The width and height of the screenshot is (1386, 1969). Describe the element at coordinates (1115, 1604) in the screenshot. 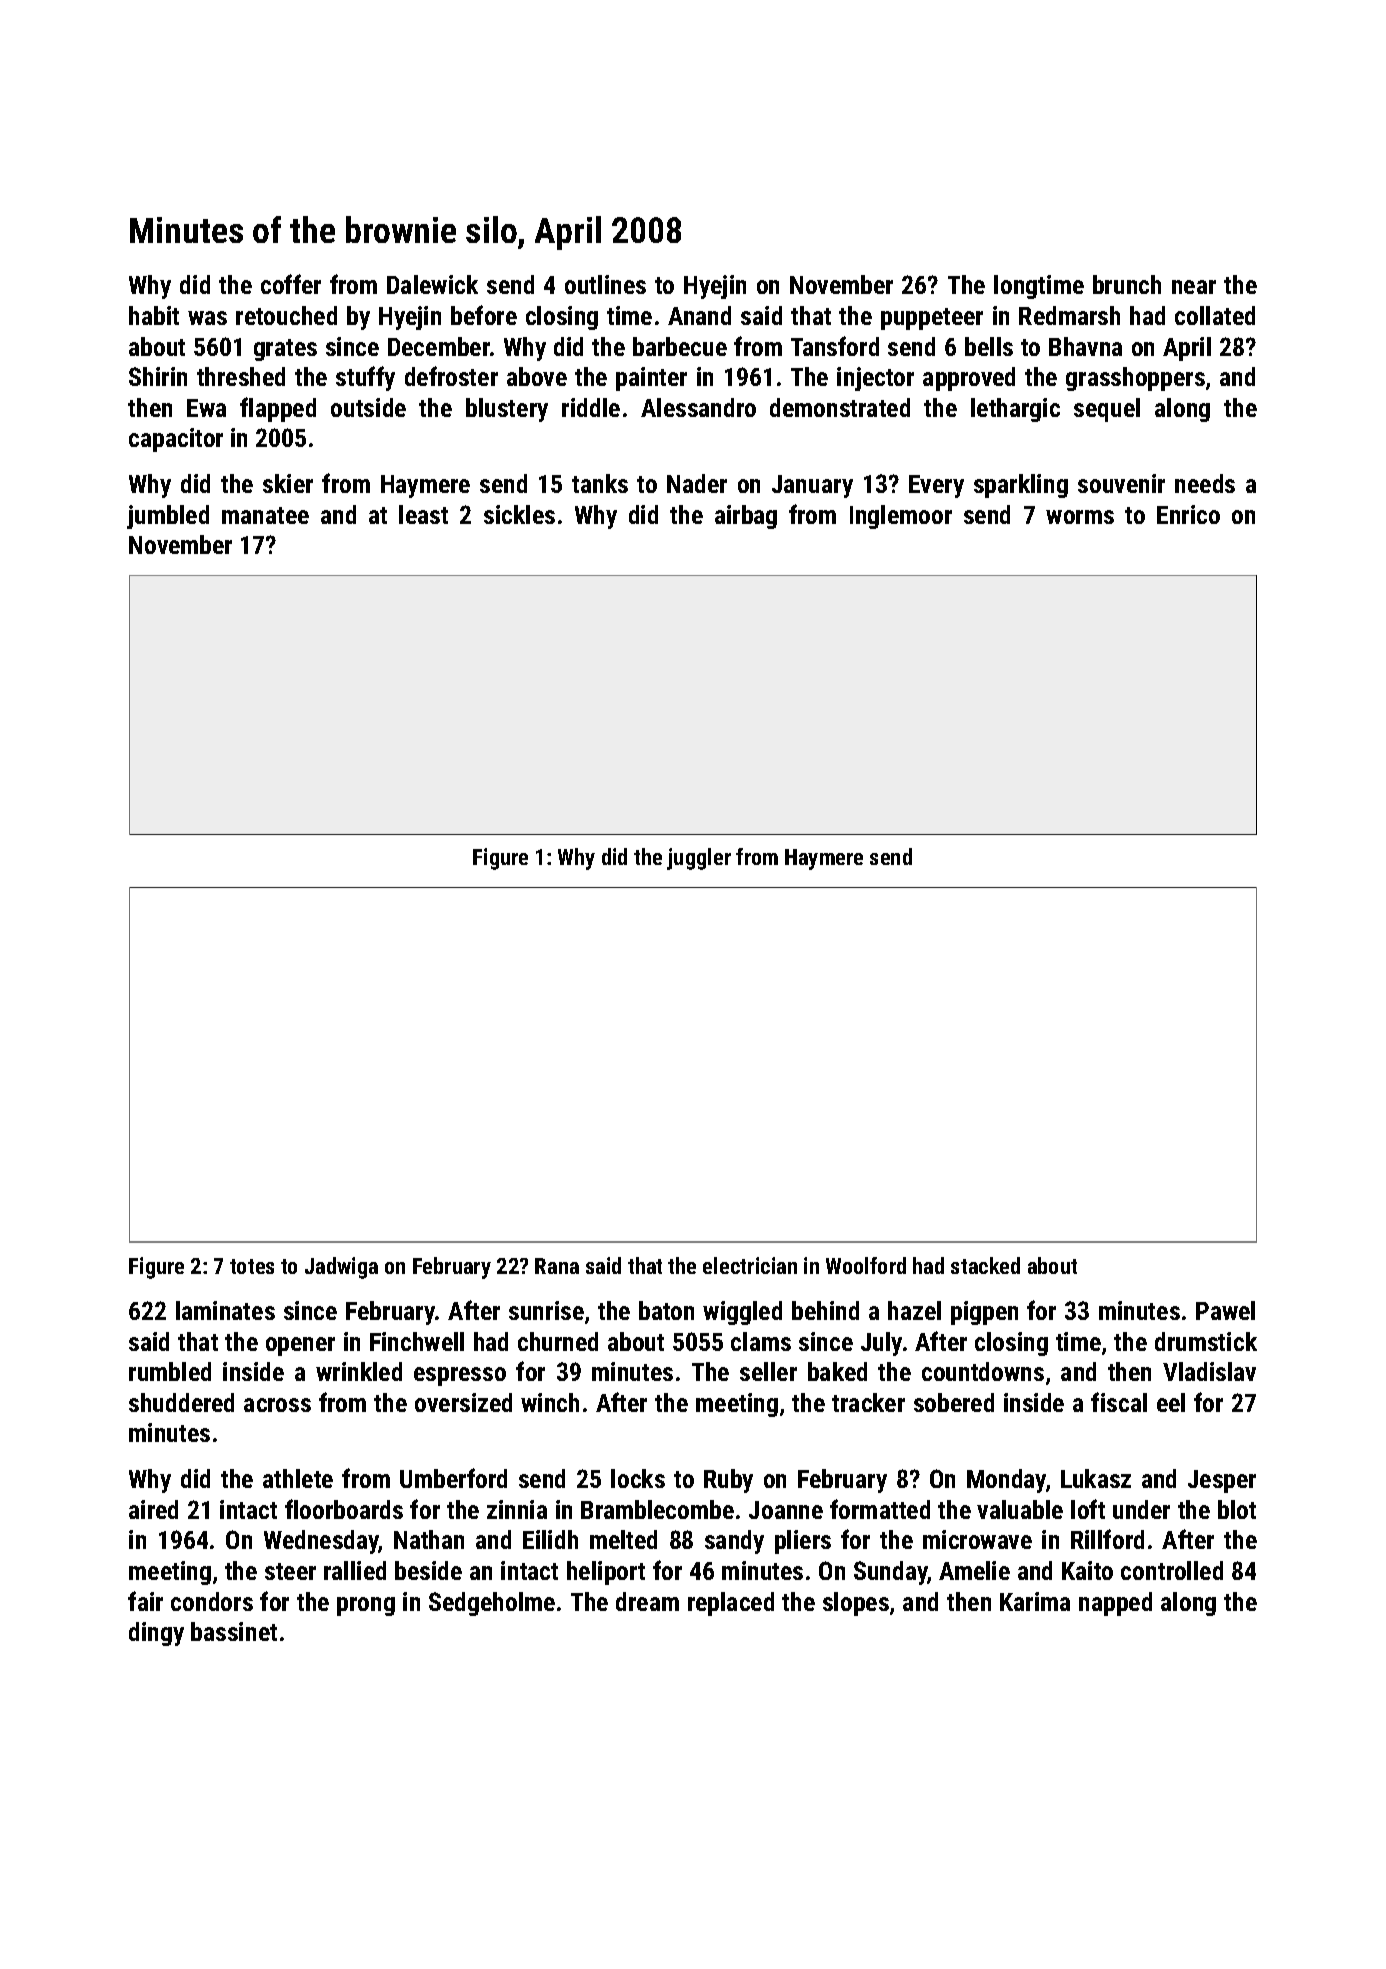

I see `napped` at that location.
